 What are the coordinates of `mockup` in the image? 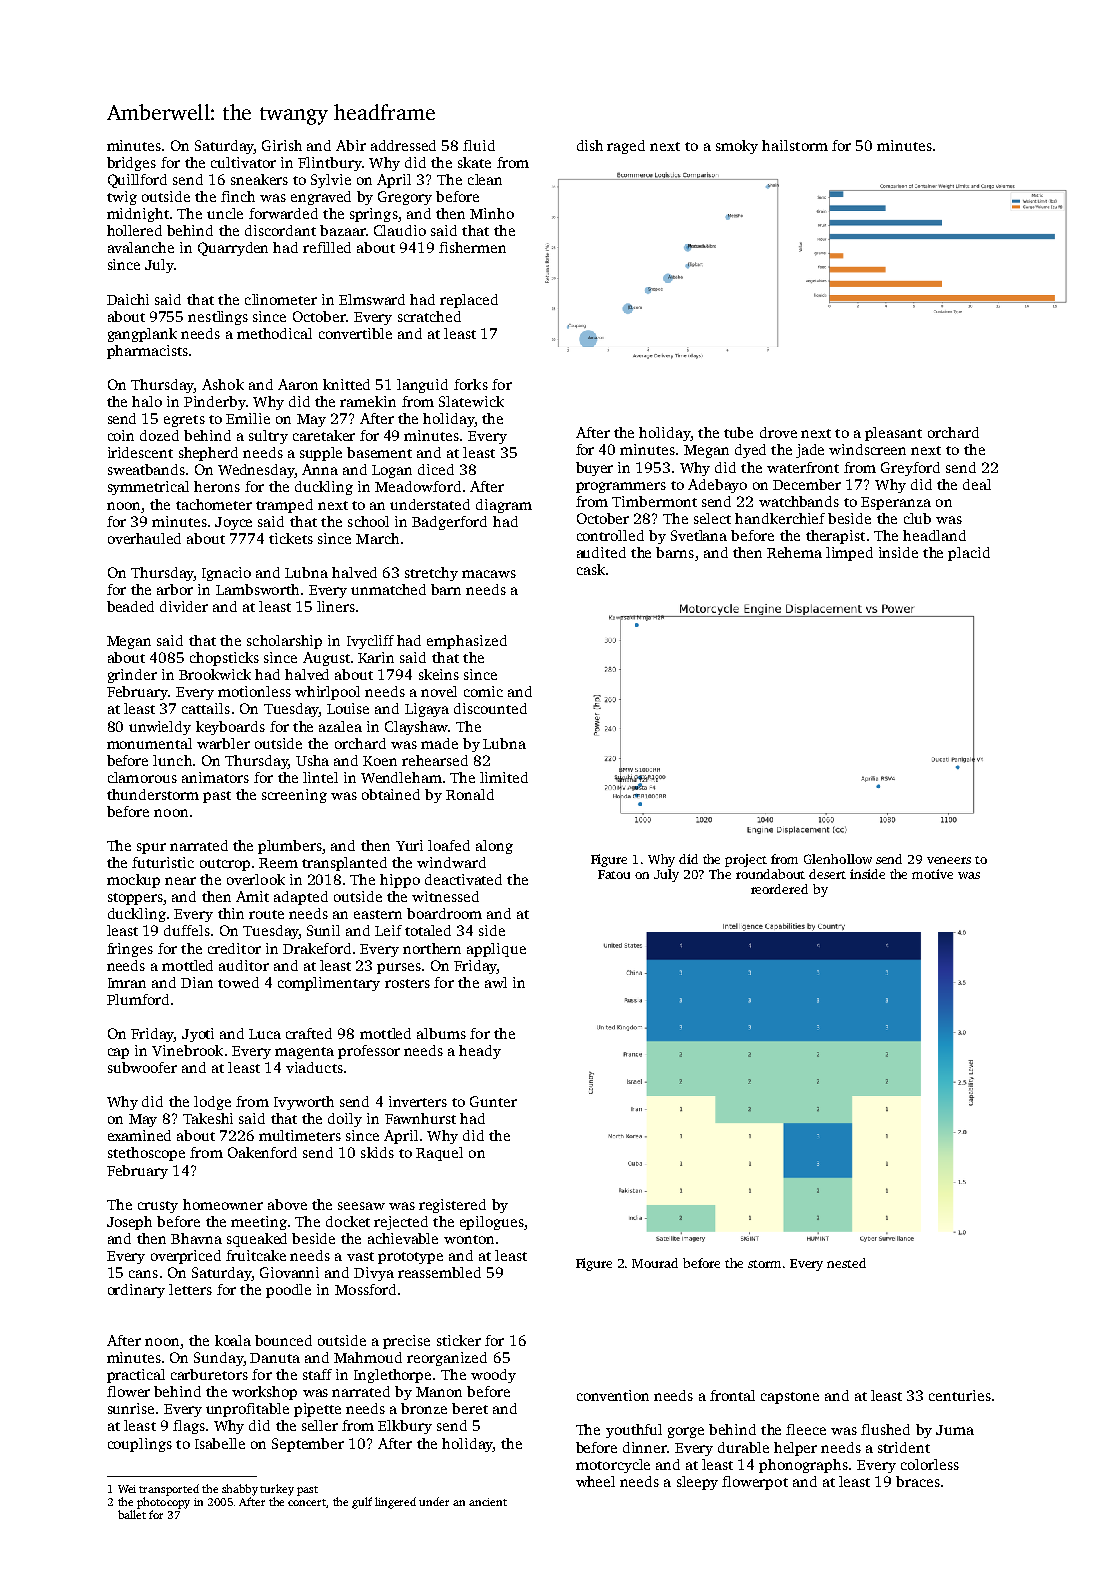 It's located at (133, 881).
